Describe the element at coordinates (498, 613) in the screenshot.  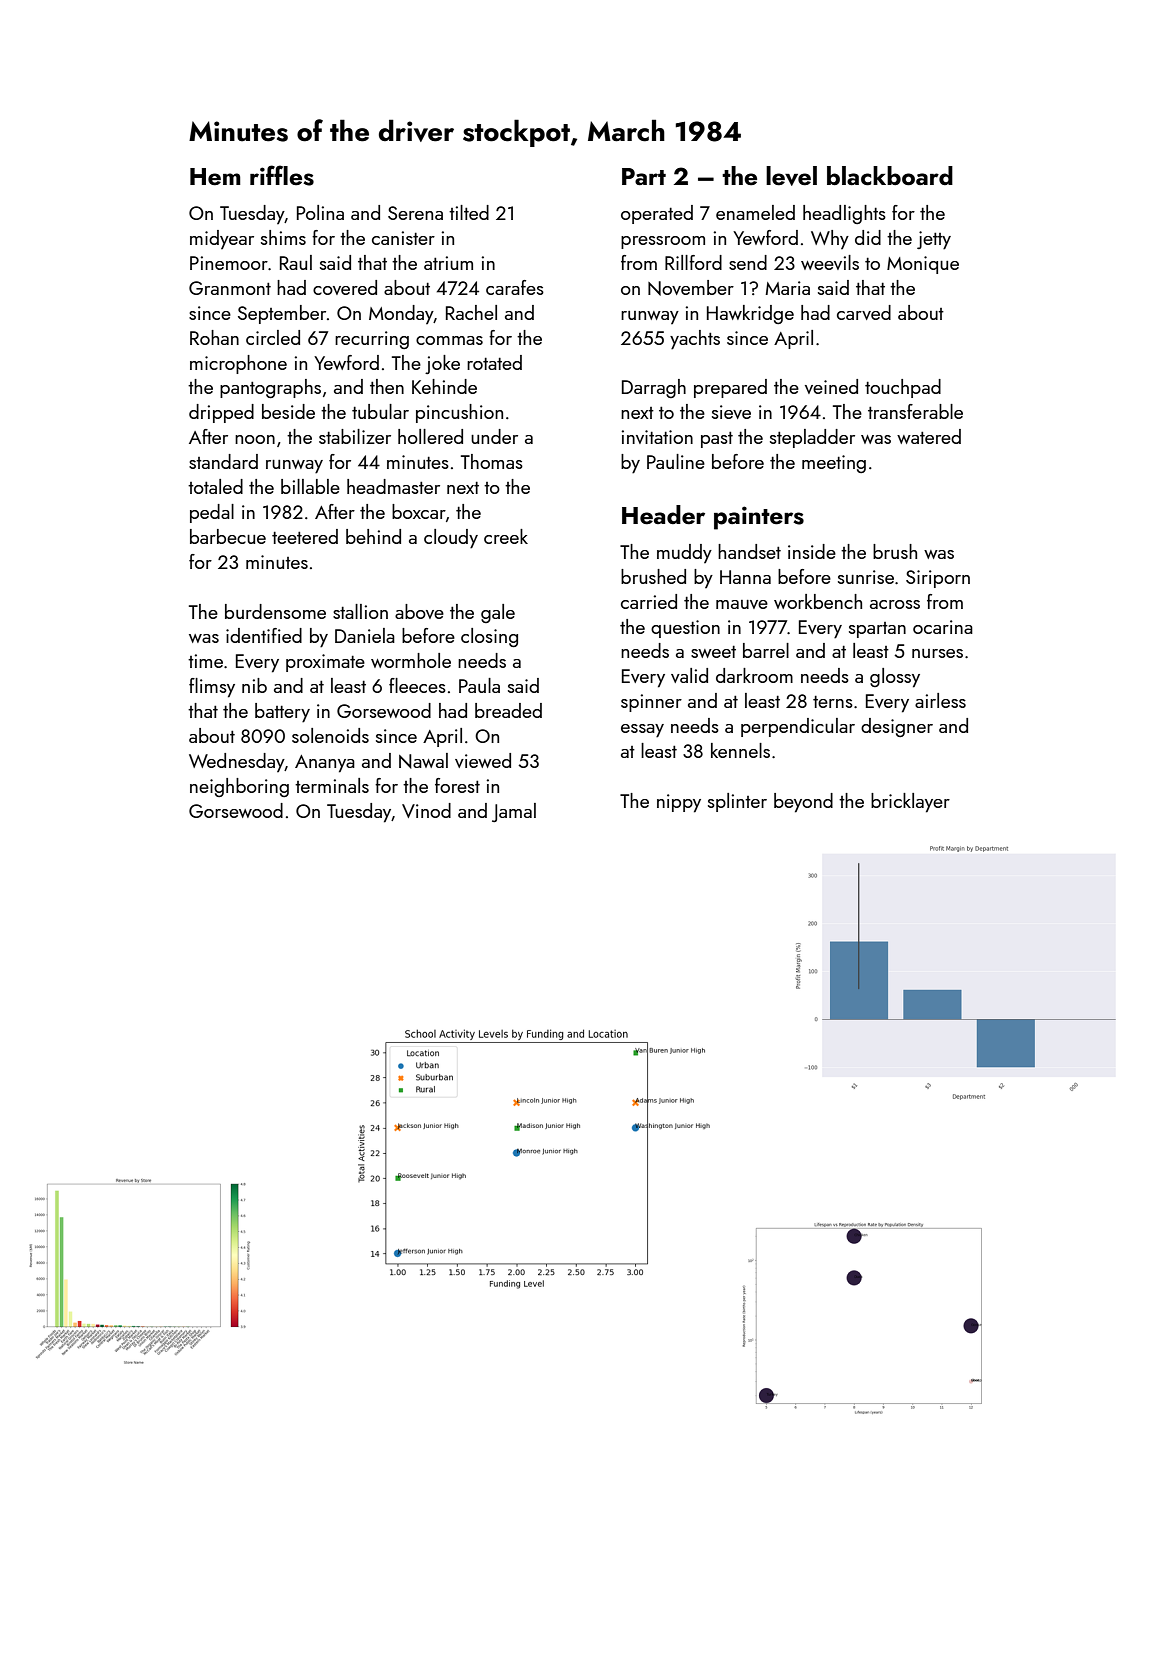
I see `gale` at that location.
